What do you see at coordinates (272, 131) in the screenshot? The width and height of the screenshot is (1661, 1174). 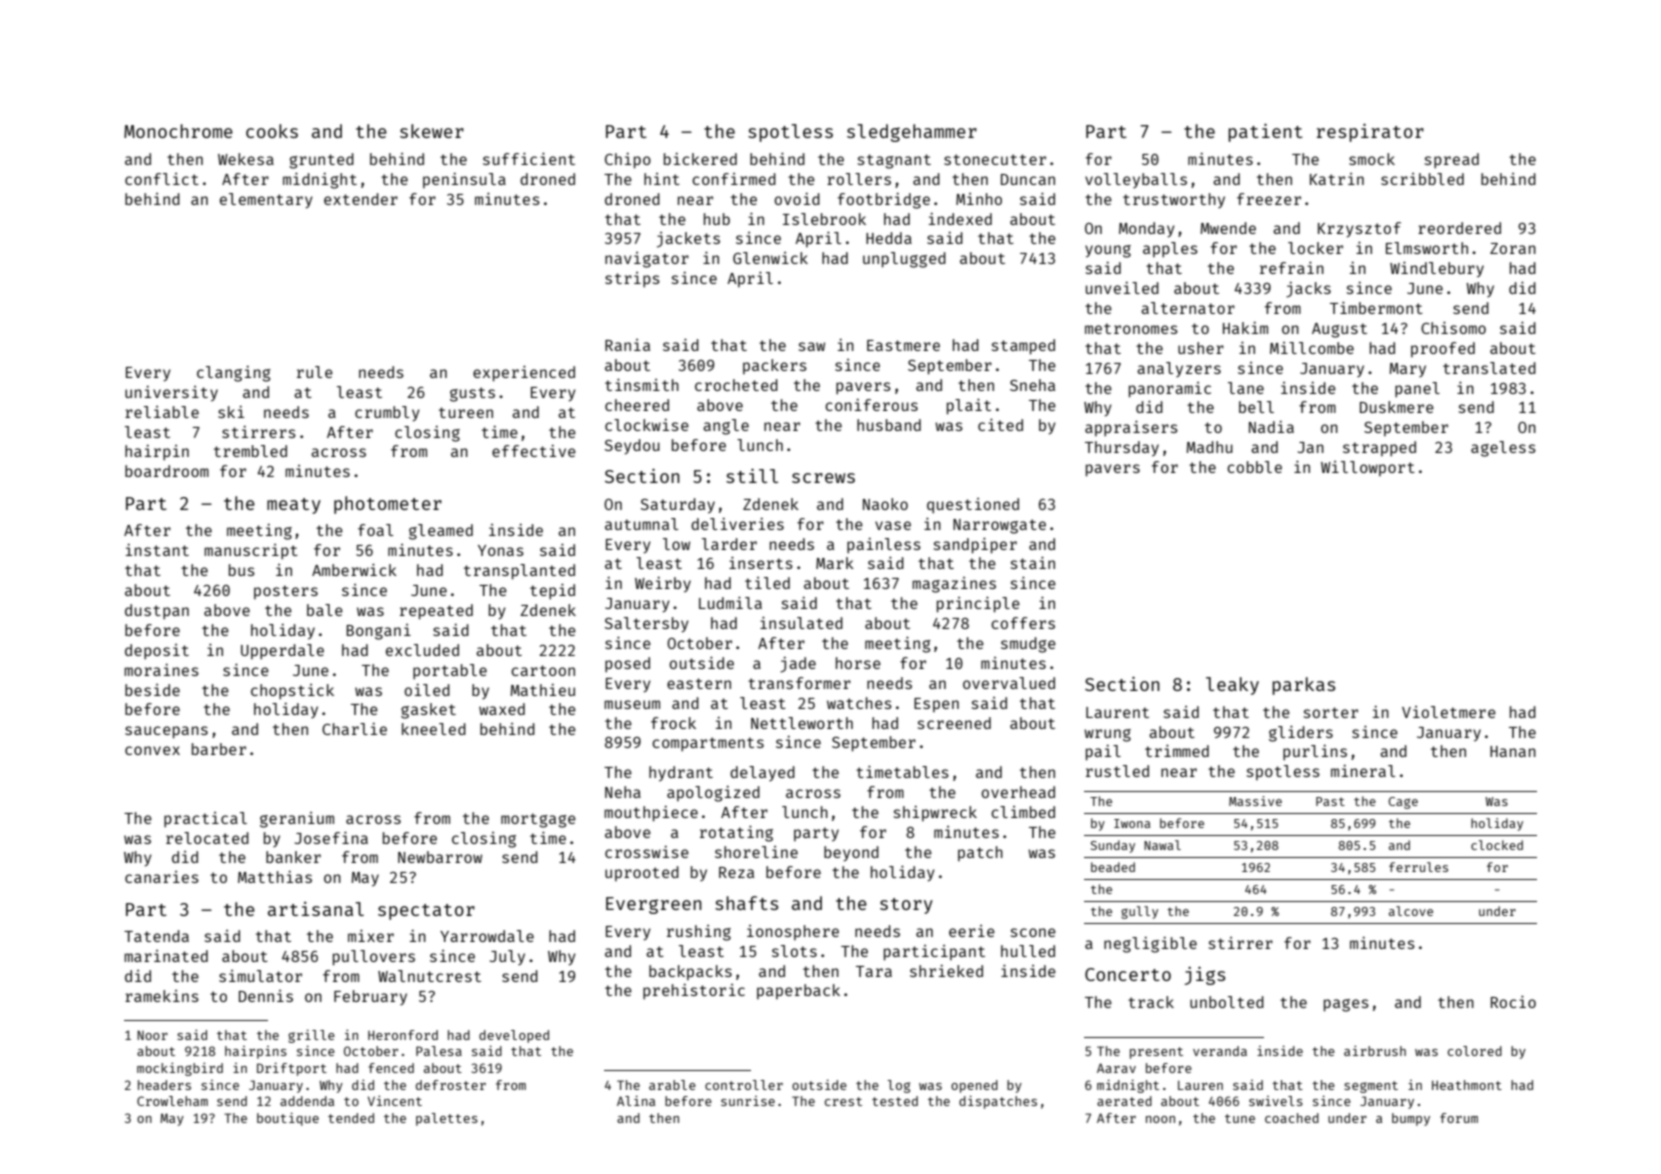 I see `cooks` at bounding box center [272, 131].
